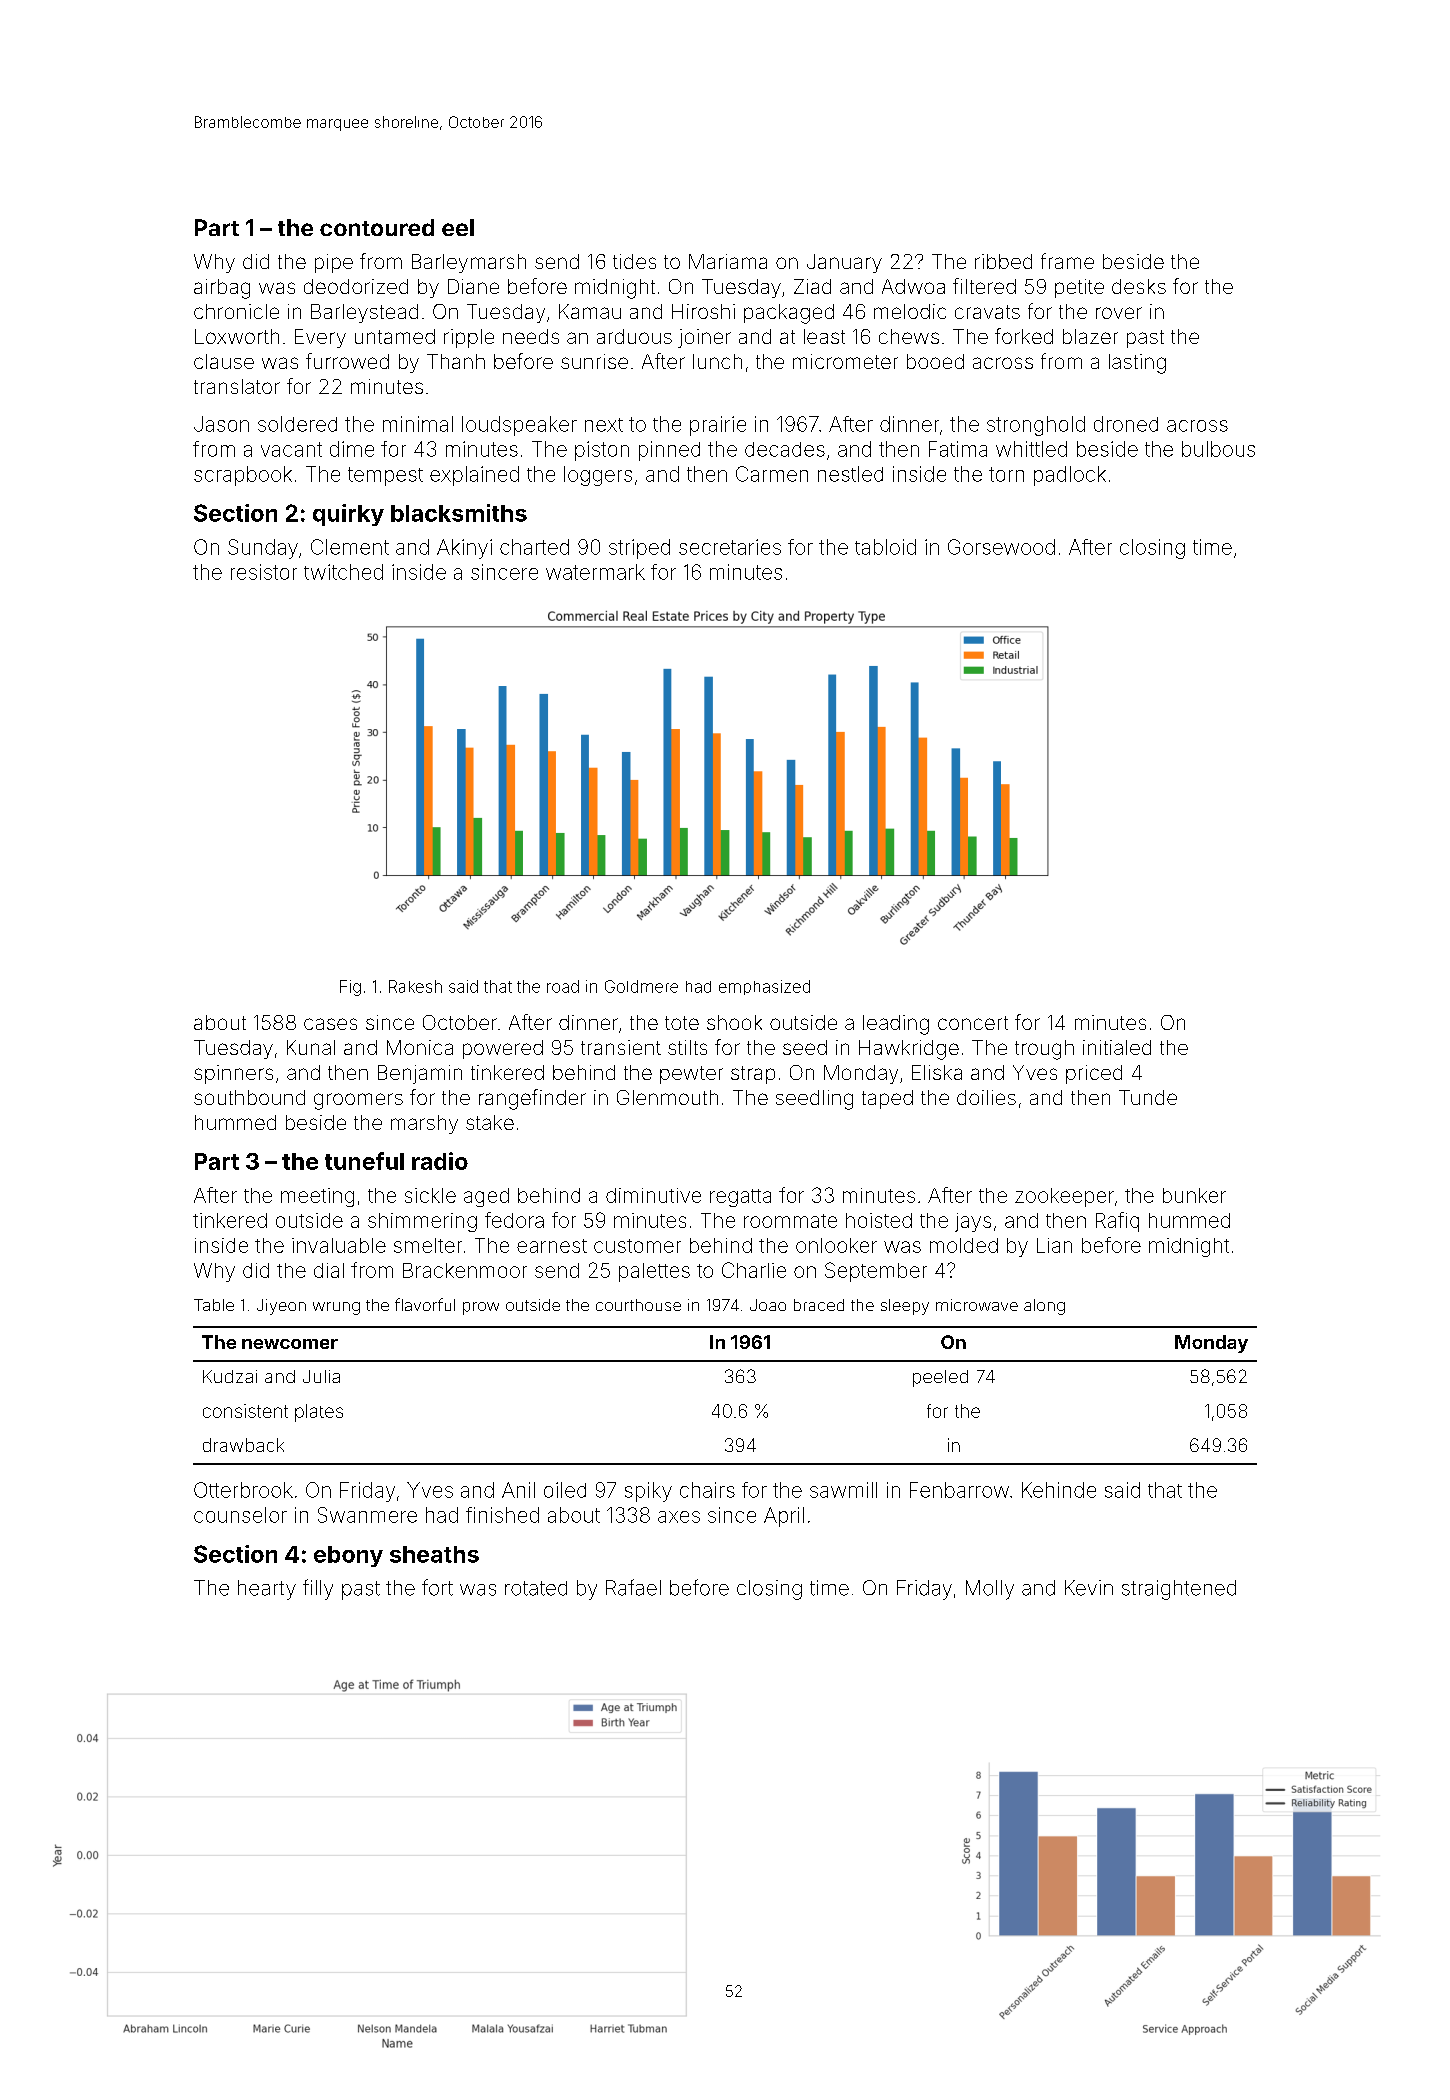  What do you see at coordinates (728, 261) in the image?
I see `Mariama` at bounding box center [728, 261].
